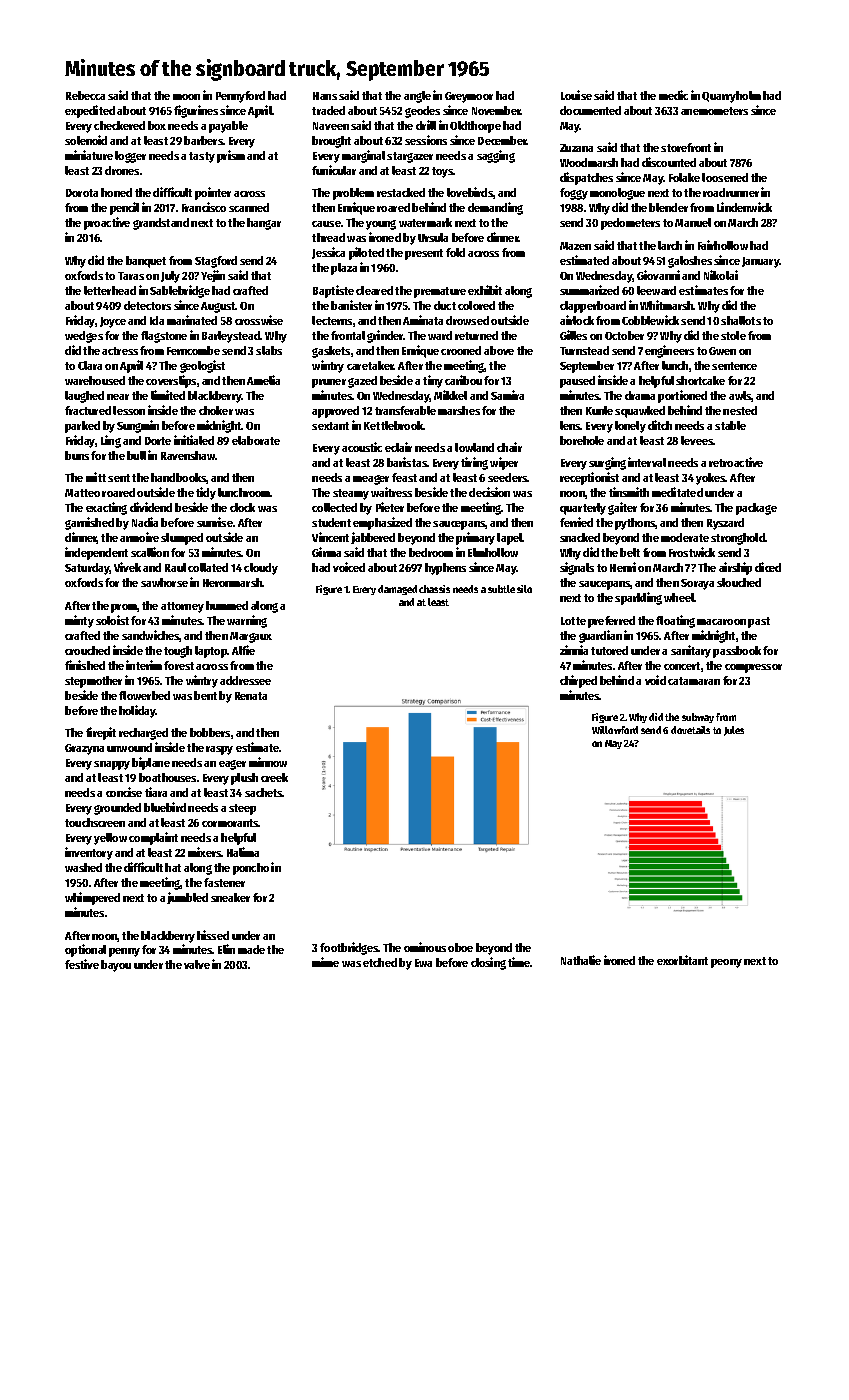 The image size is (849, 1400). I want to click on raspy, so click(219, 750).
